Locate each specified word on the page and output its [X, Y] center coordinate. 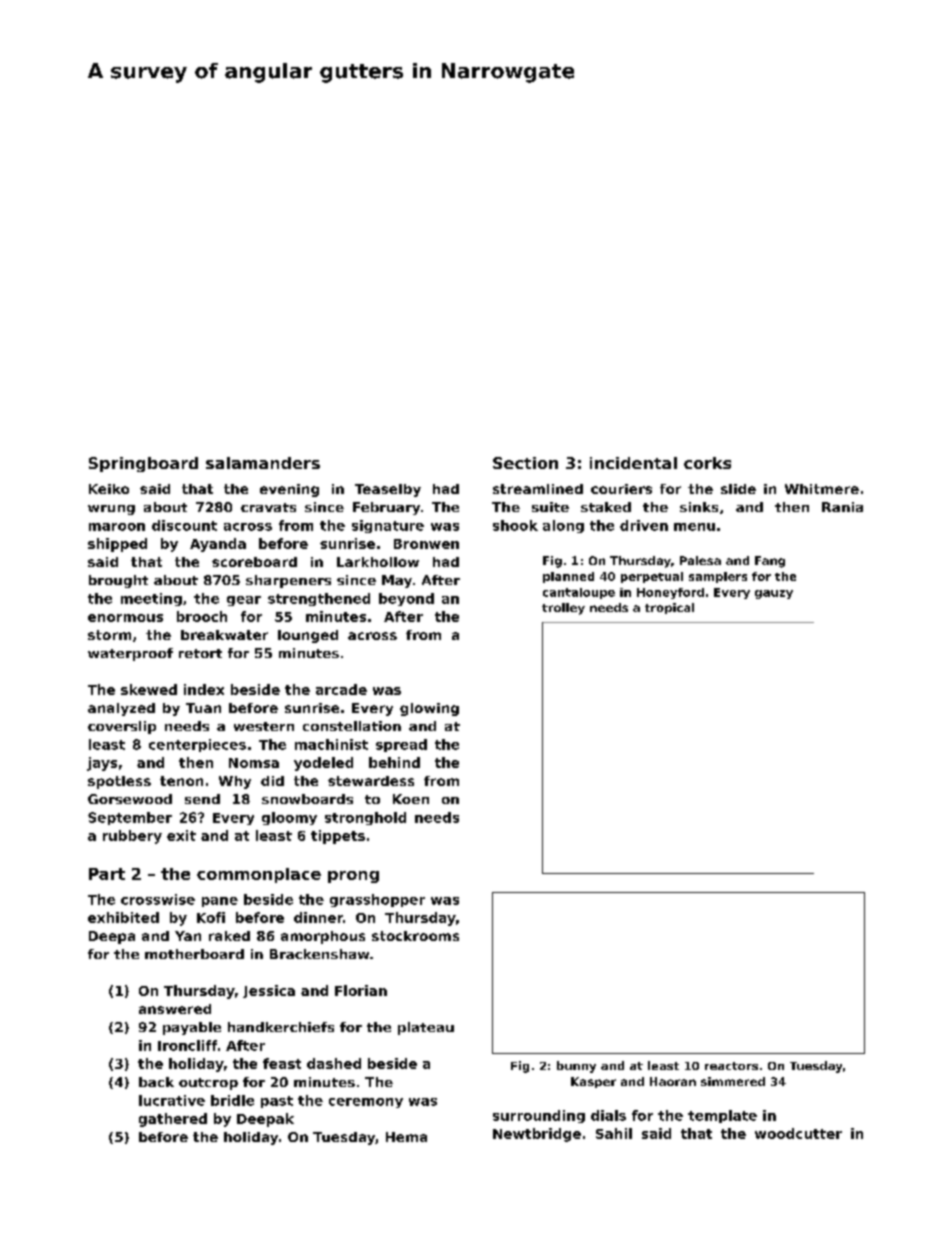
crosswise [158, 899]
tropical [669, 608]
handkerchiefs [281, 1027]
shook [515, 525]
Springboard [143, 464]
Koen [411, 799]
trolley [563, 609]
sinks [699, 507]
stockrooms [415, 936]
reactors [731, 1066]
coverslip [122, 727]
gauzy [774, 594]
